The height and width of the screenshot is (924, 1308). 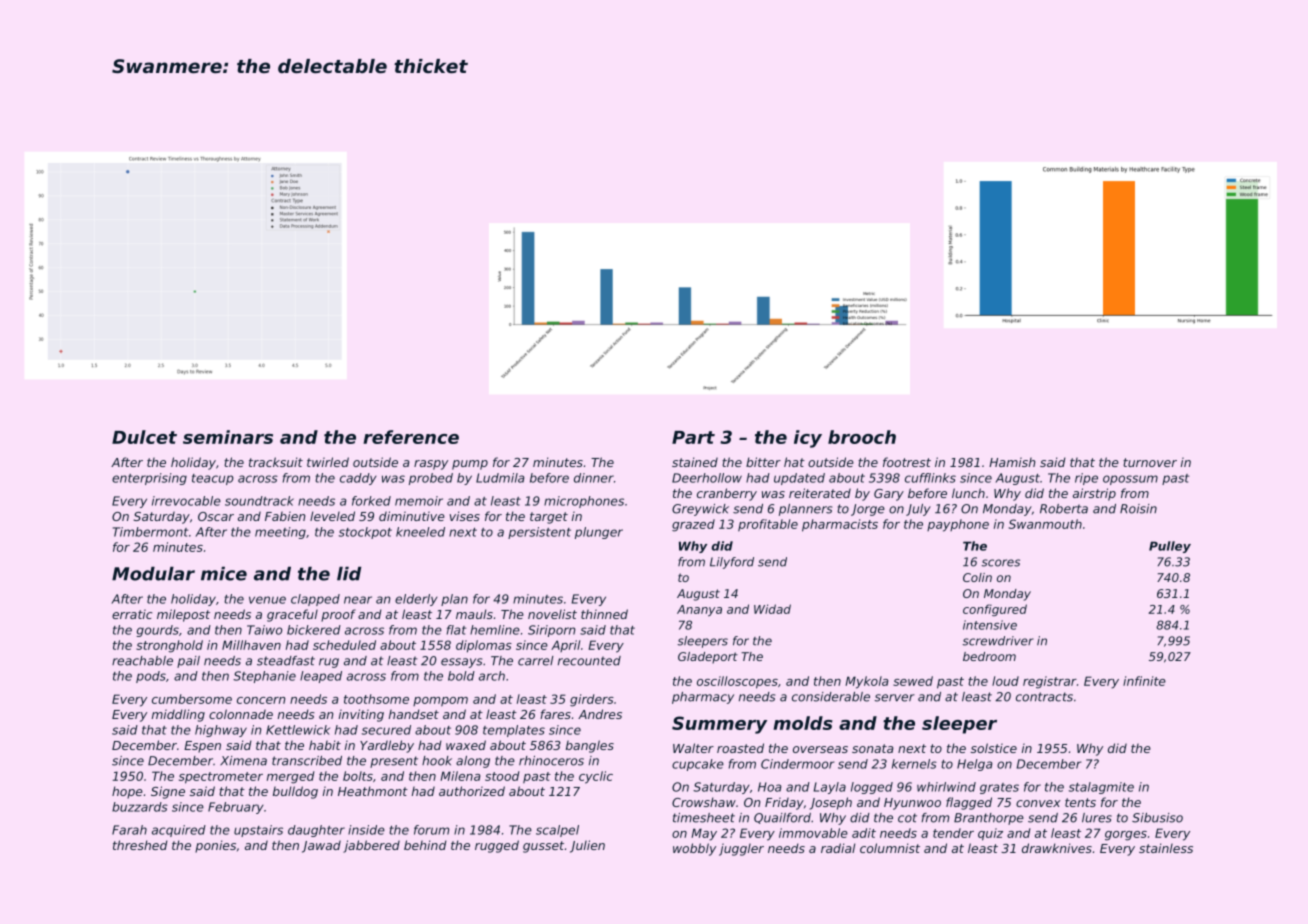 I want to click on inviting, so click(x=361, y=715).
